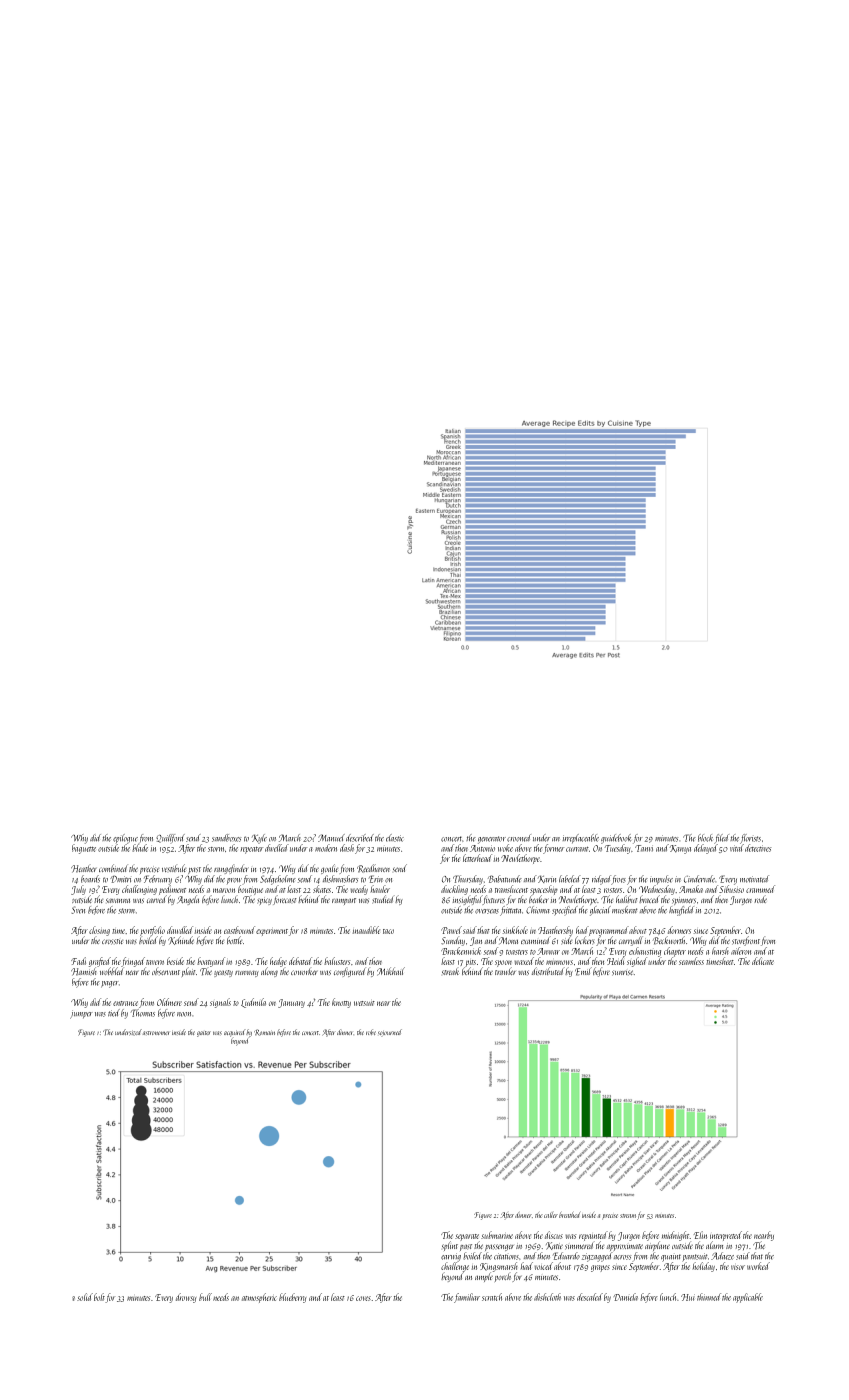 The image size is (849, 1400). What do you see at coordinates (156, 1033) in the screenshot?
I see `astronomer` at bounding box center [156, 1033].
